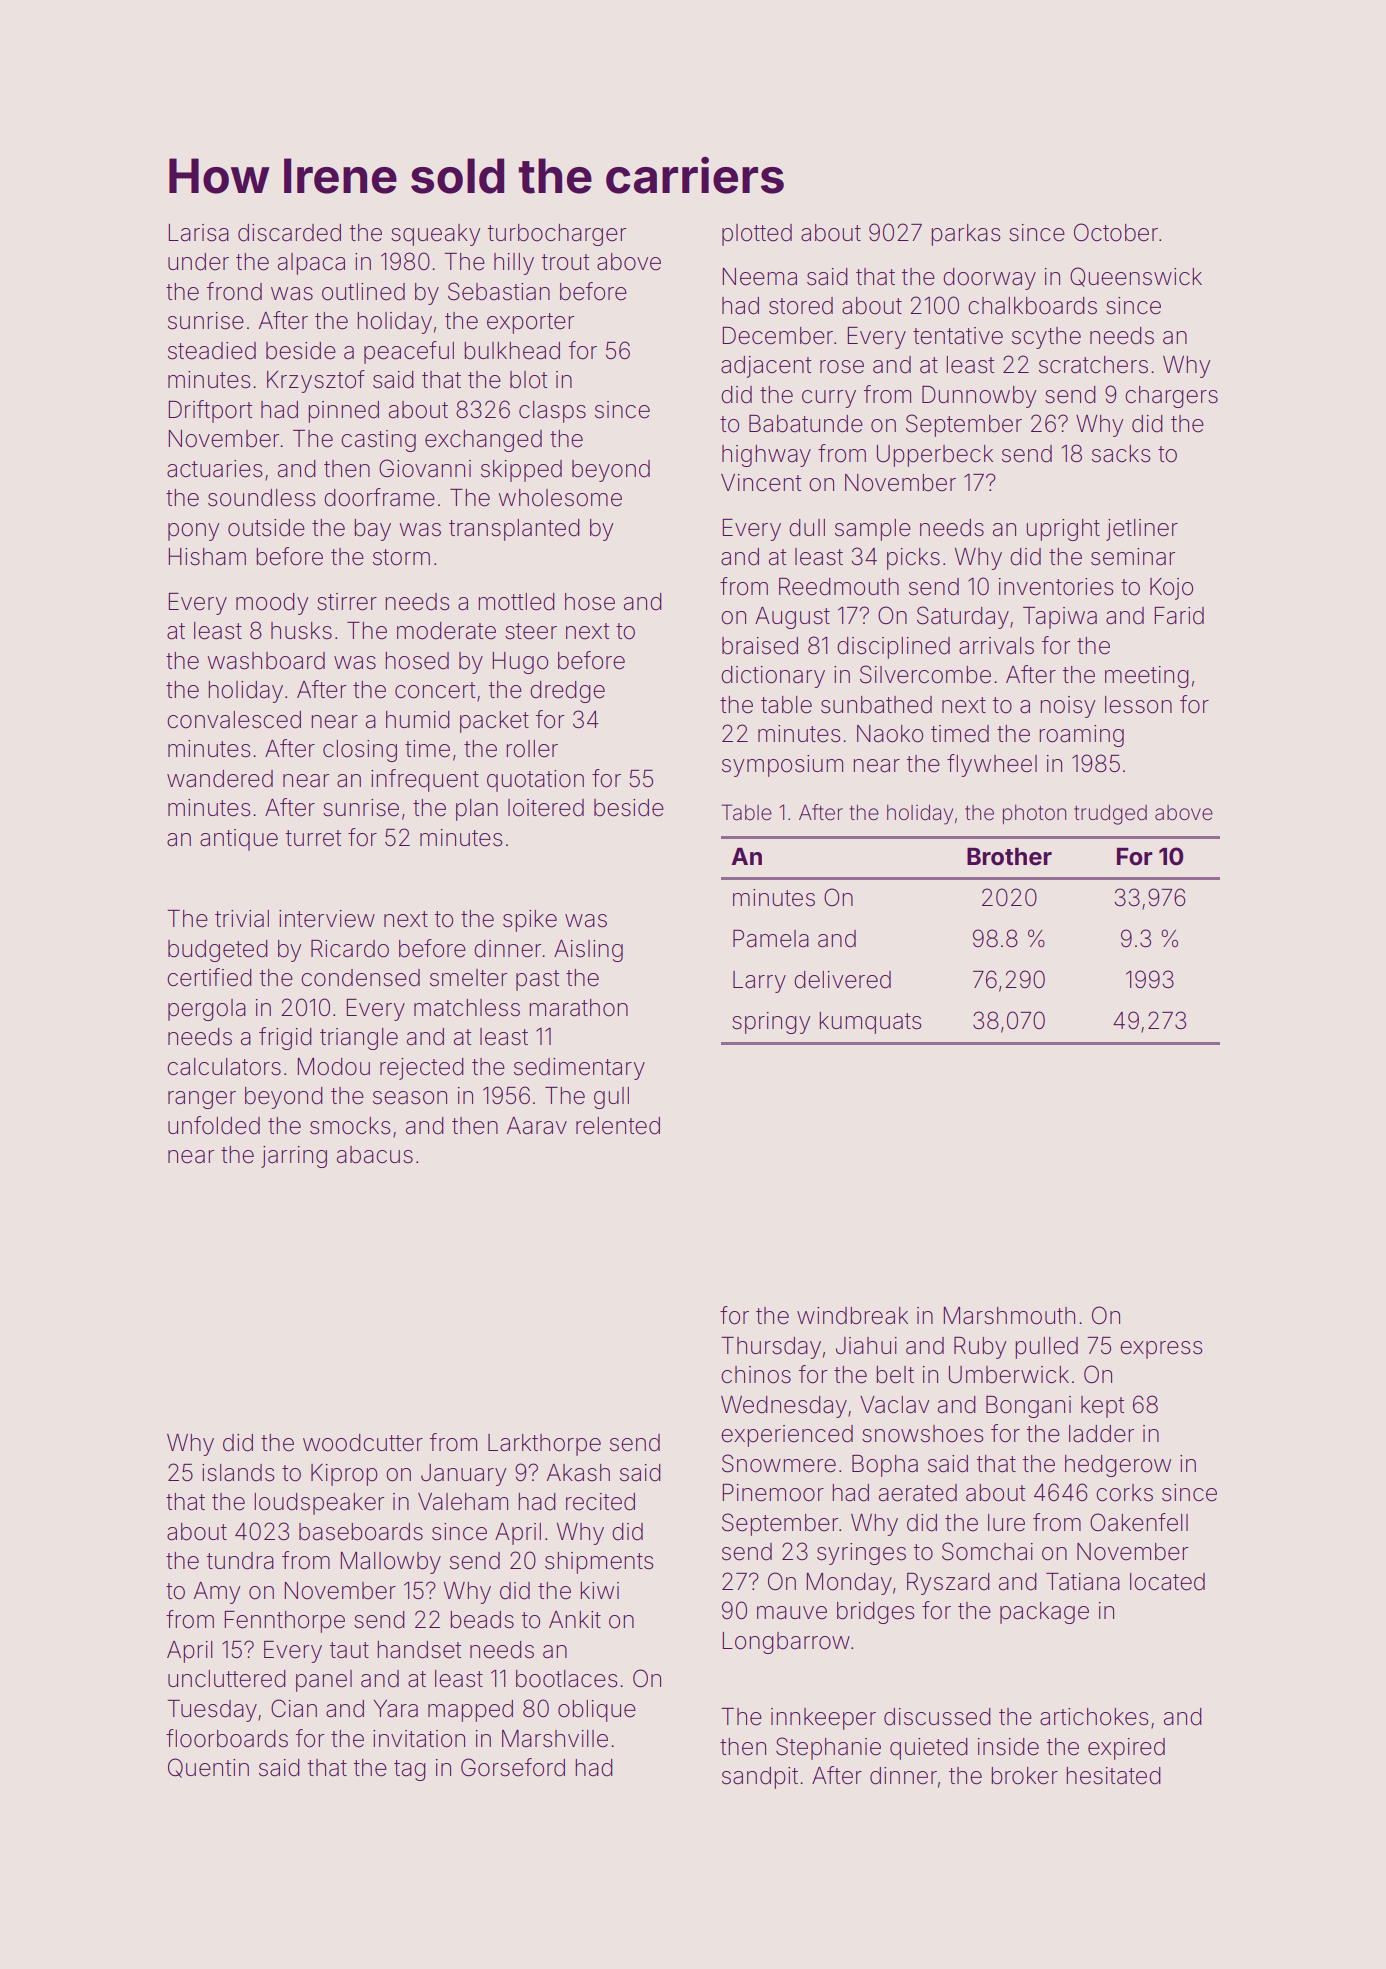 The height and width of the screenshot is (1969, 1386). What do you see at coordinates (1009, 1316) in the screenshot?
I see `Marshmouth` at bounding box center [1009, 1316].
